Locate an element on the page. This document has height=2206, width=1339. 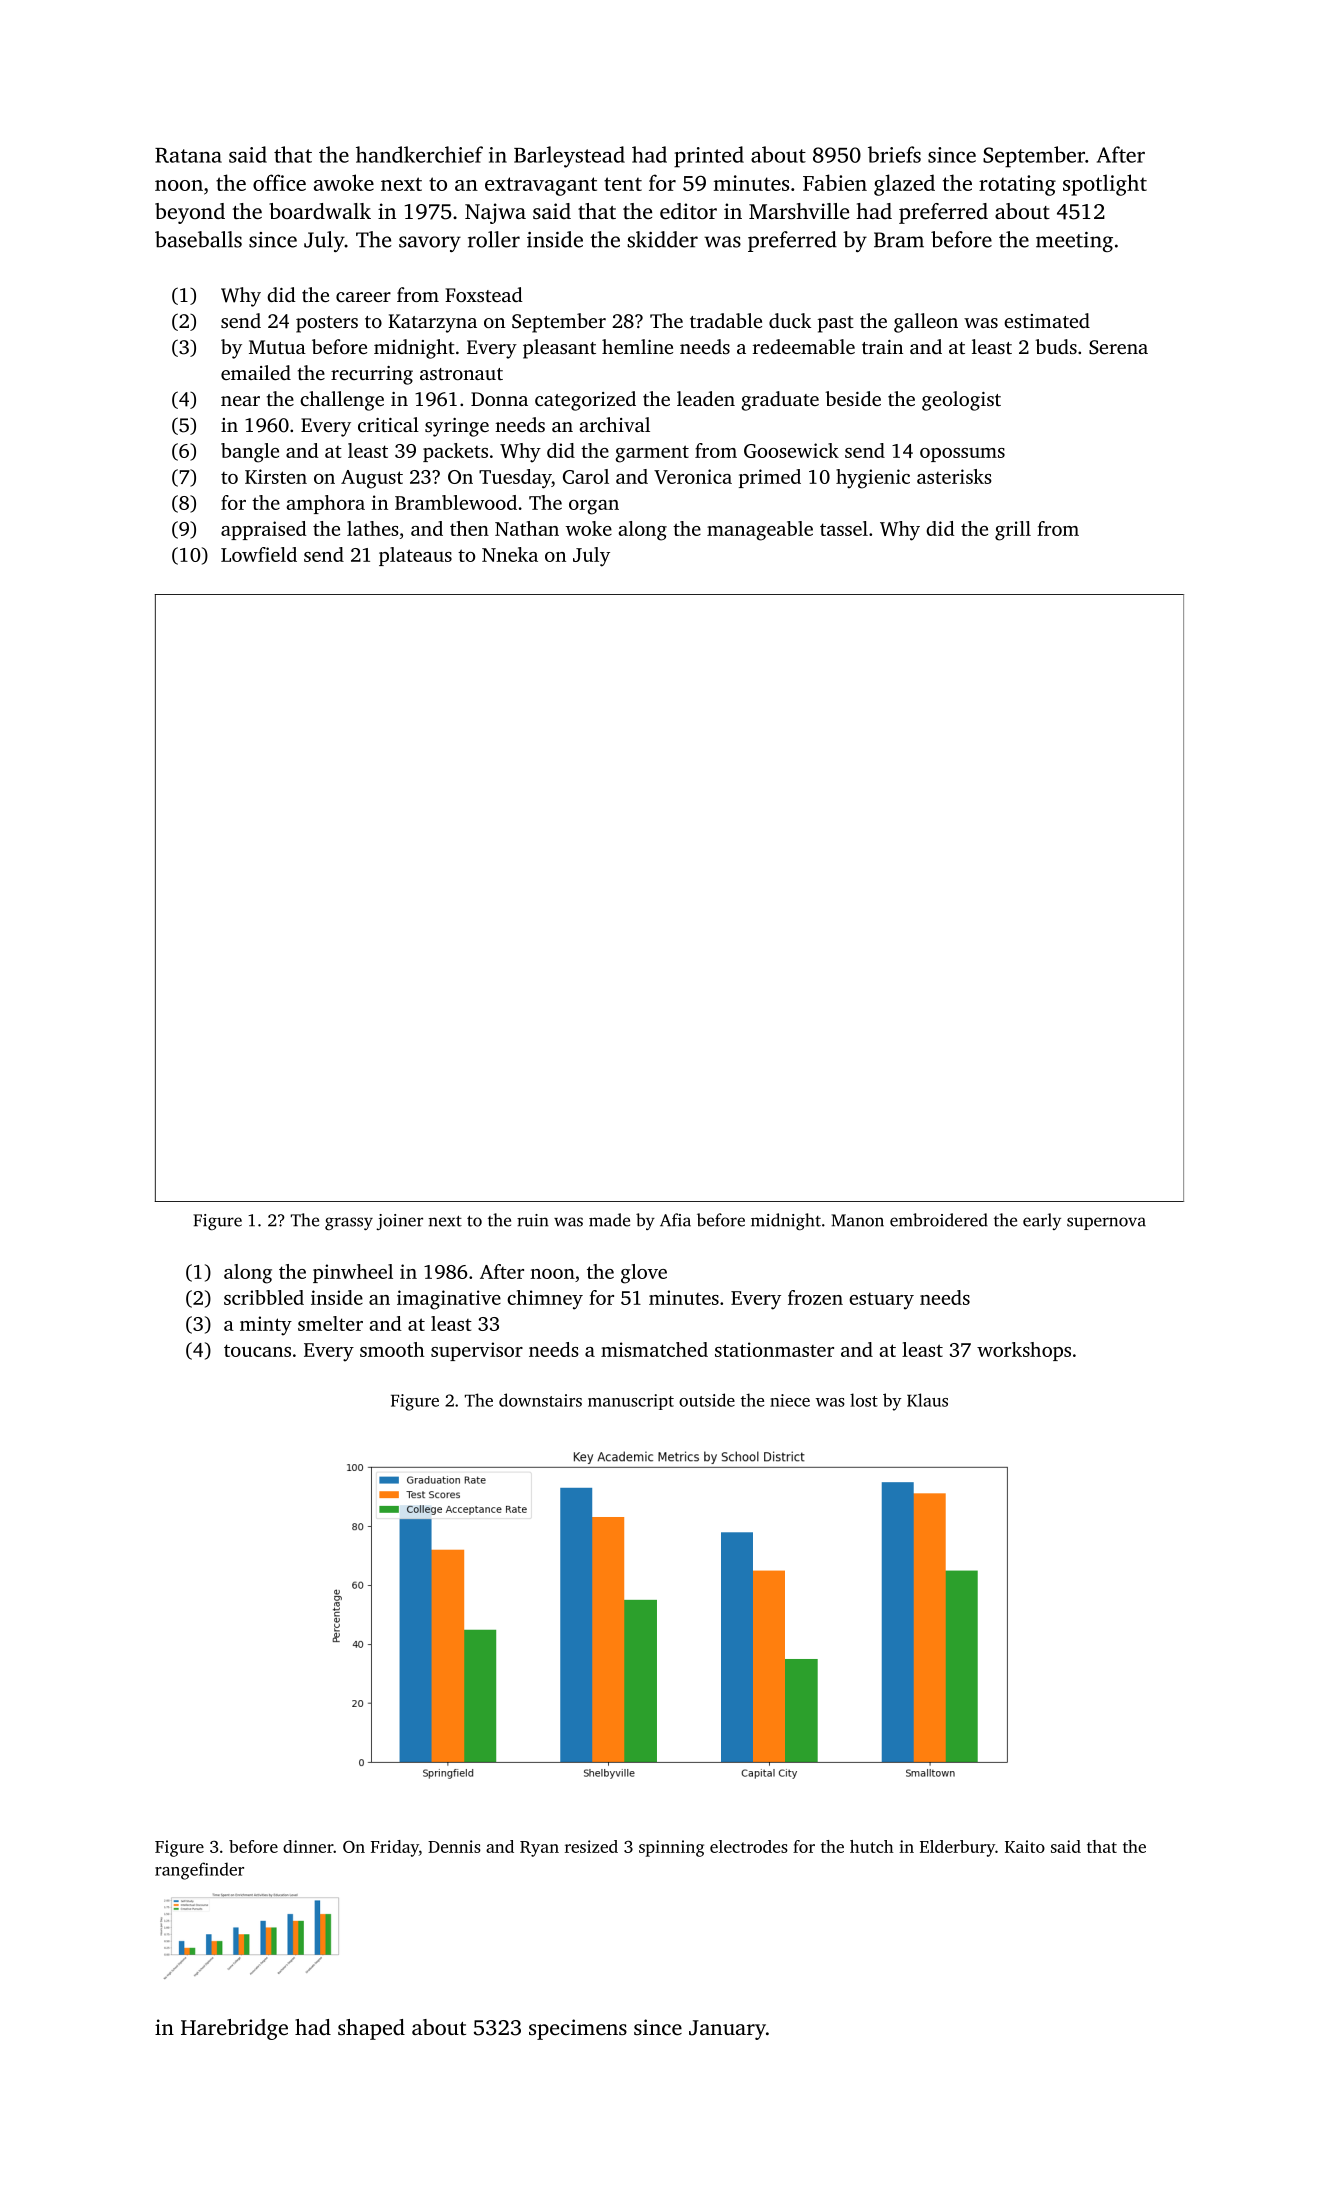
Dennis is located at coordinates (454, 1846).
